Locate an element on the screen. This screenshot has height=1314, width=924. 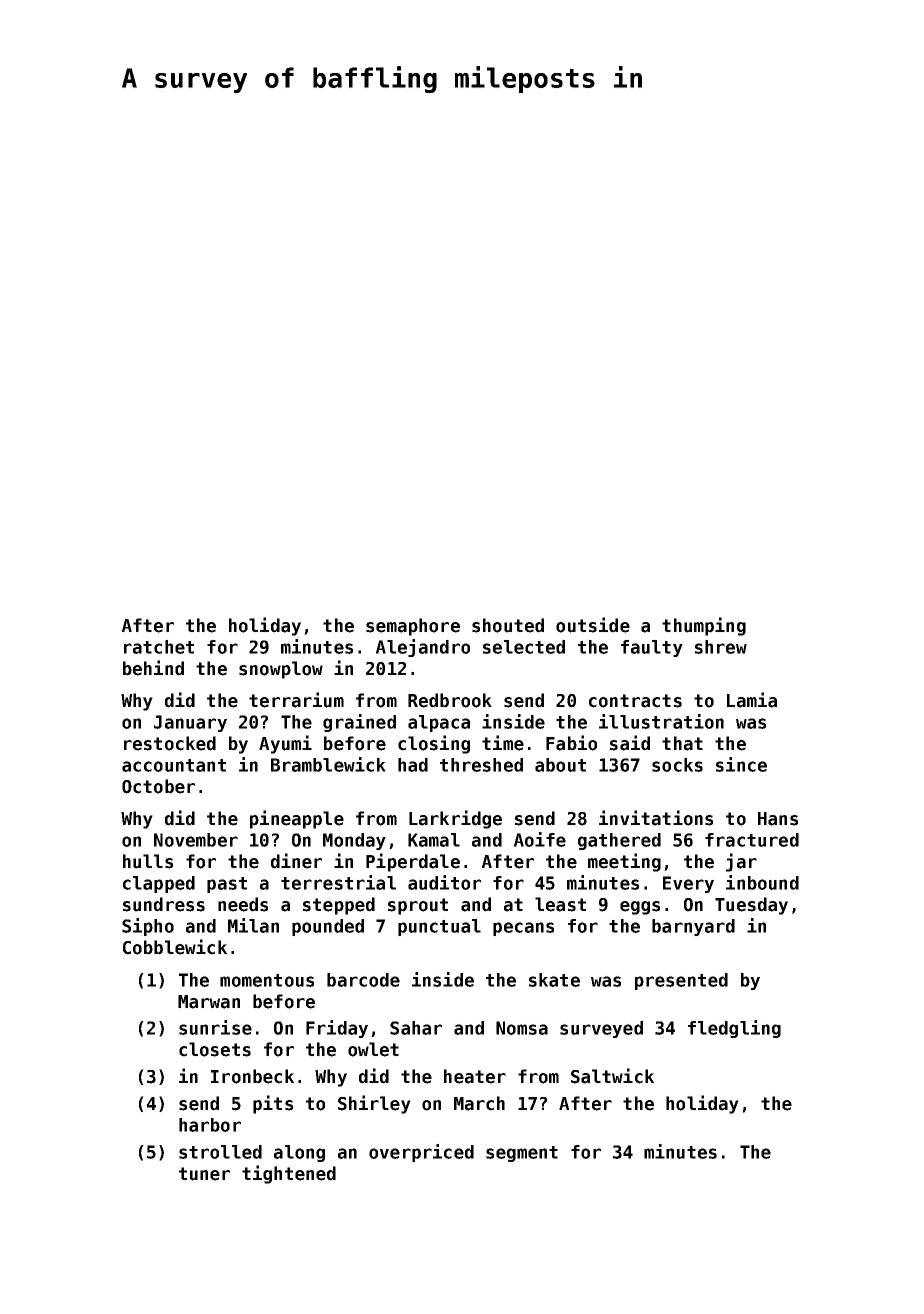
Redbrook is located at coordinates (450, 700).
